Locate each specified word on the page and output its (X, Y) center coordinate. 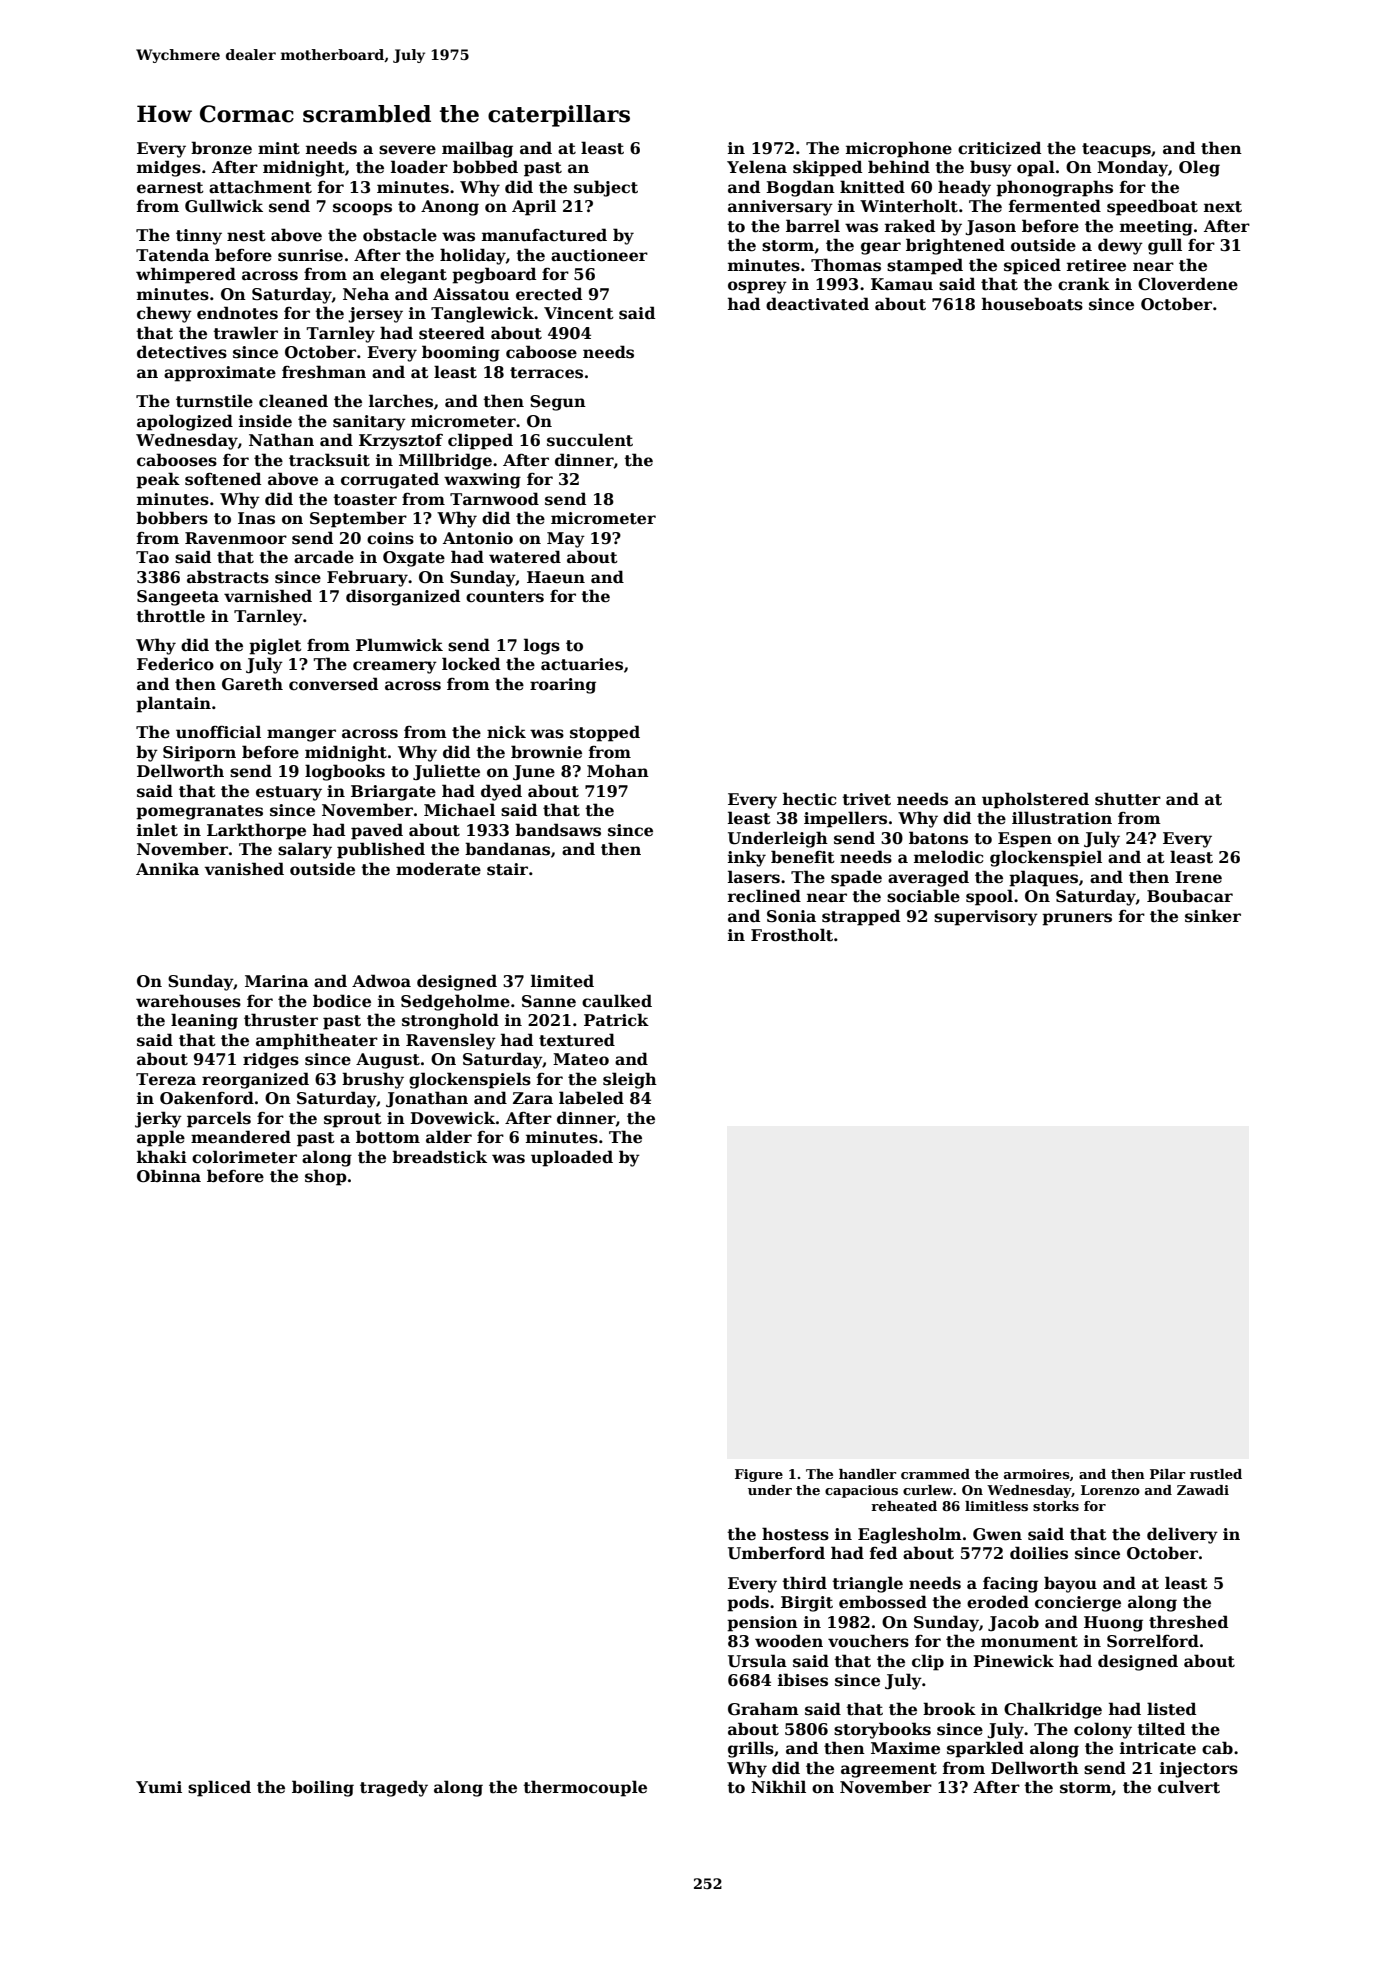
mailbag (477, 149)
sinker (1213, 916)
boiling (323, 1788)
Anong (450, 208)
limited (562, 981)
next (1223, 207)
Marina (277, 981)
